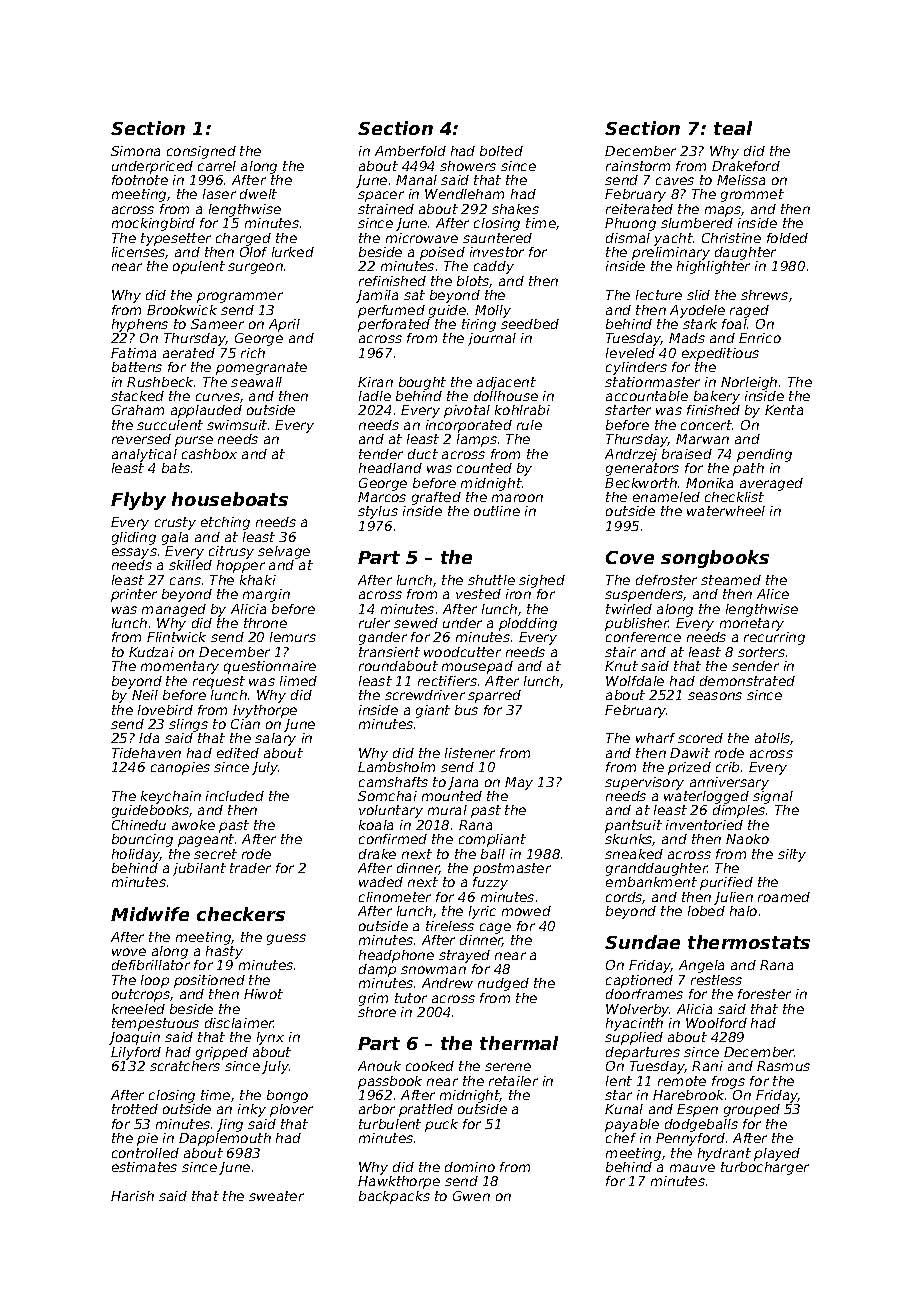 This image has width=924, height=1308. What do you see at coordinates (519, 783) in the image?
I see `May` at bounding box center [519, 783].
